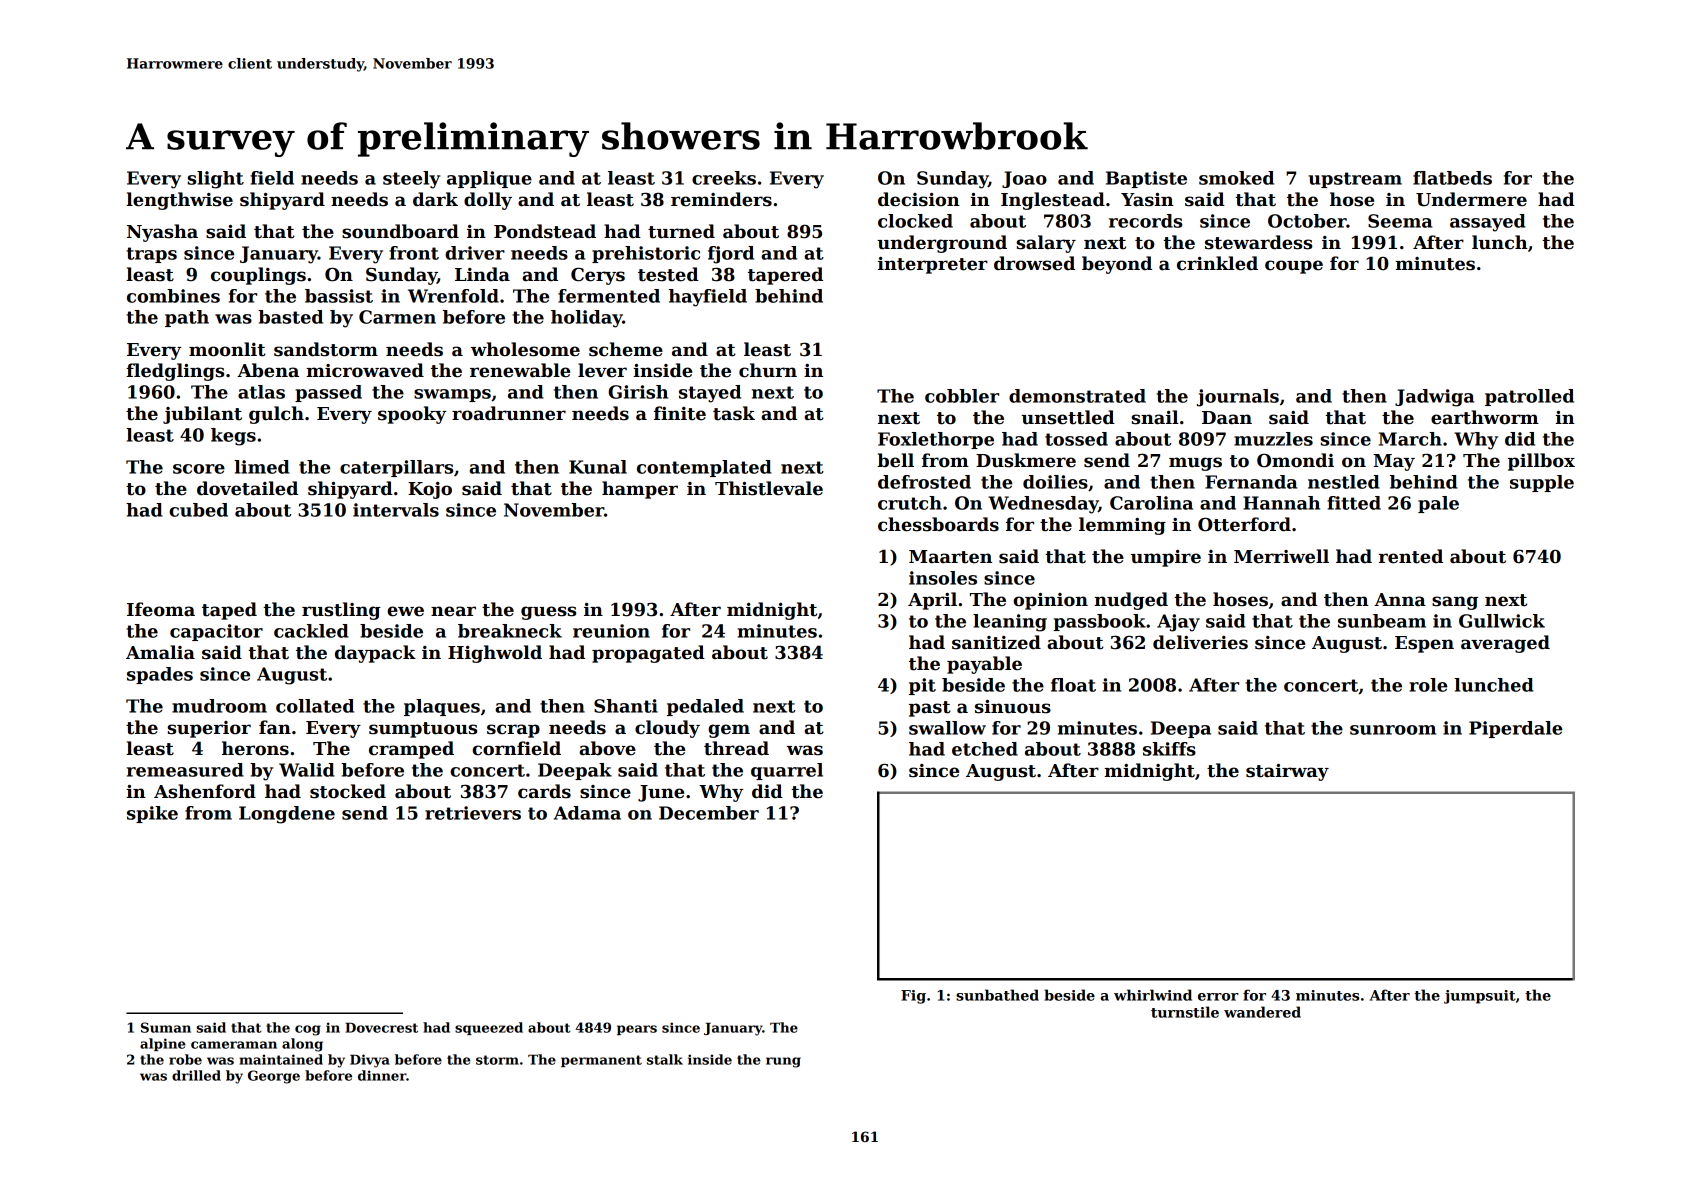 This image has width=1701, height=1203. I want to click on snail, so click(1155, 417).
